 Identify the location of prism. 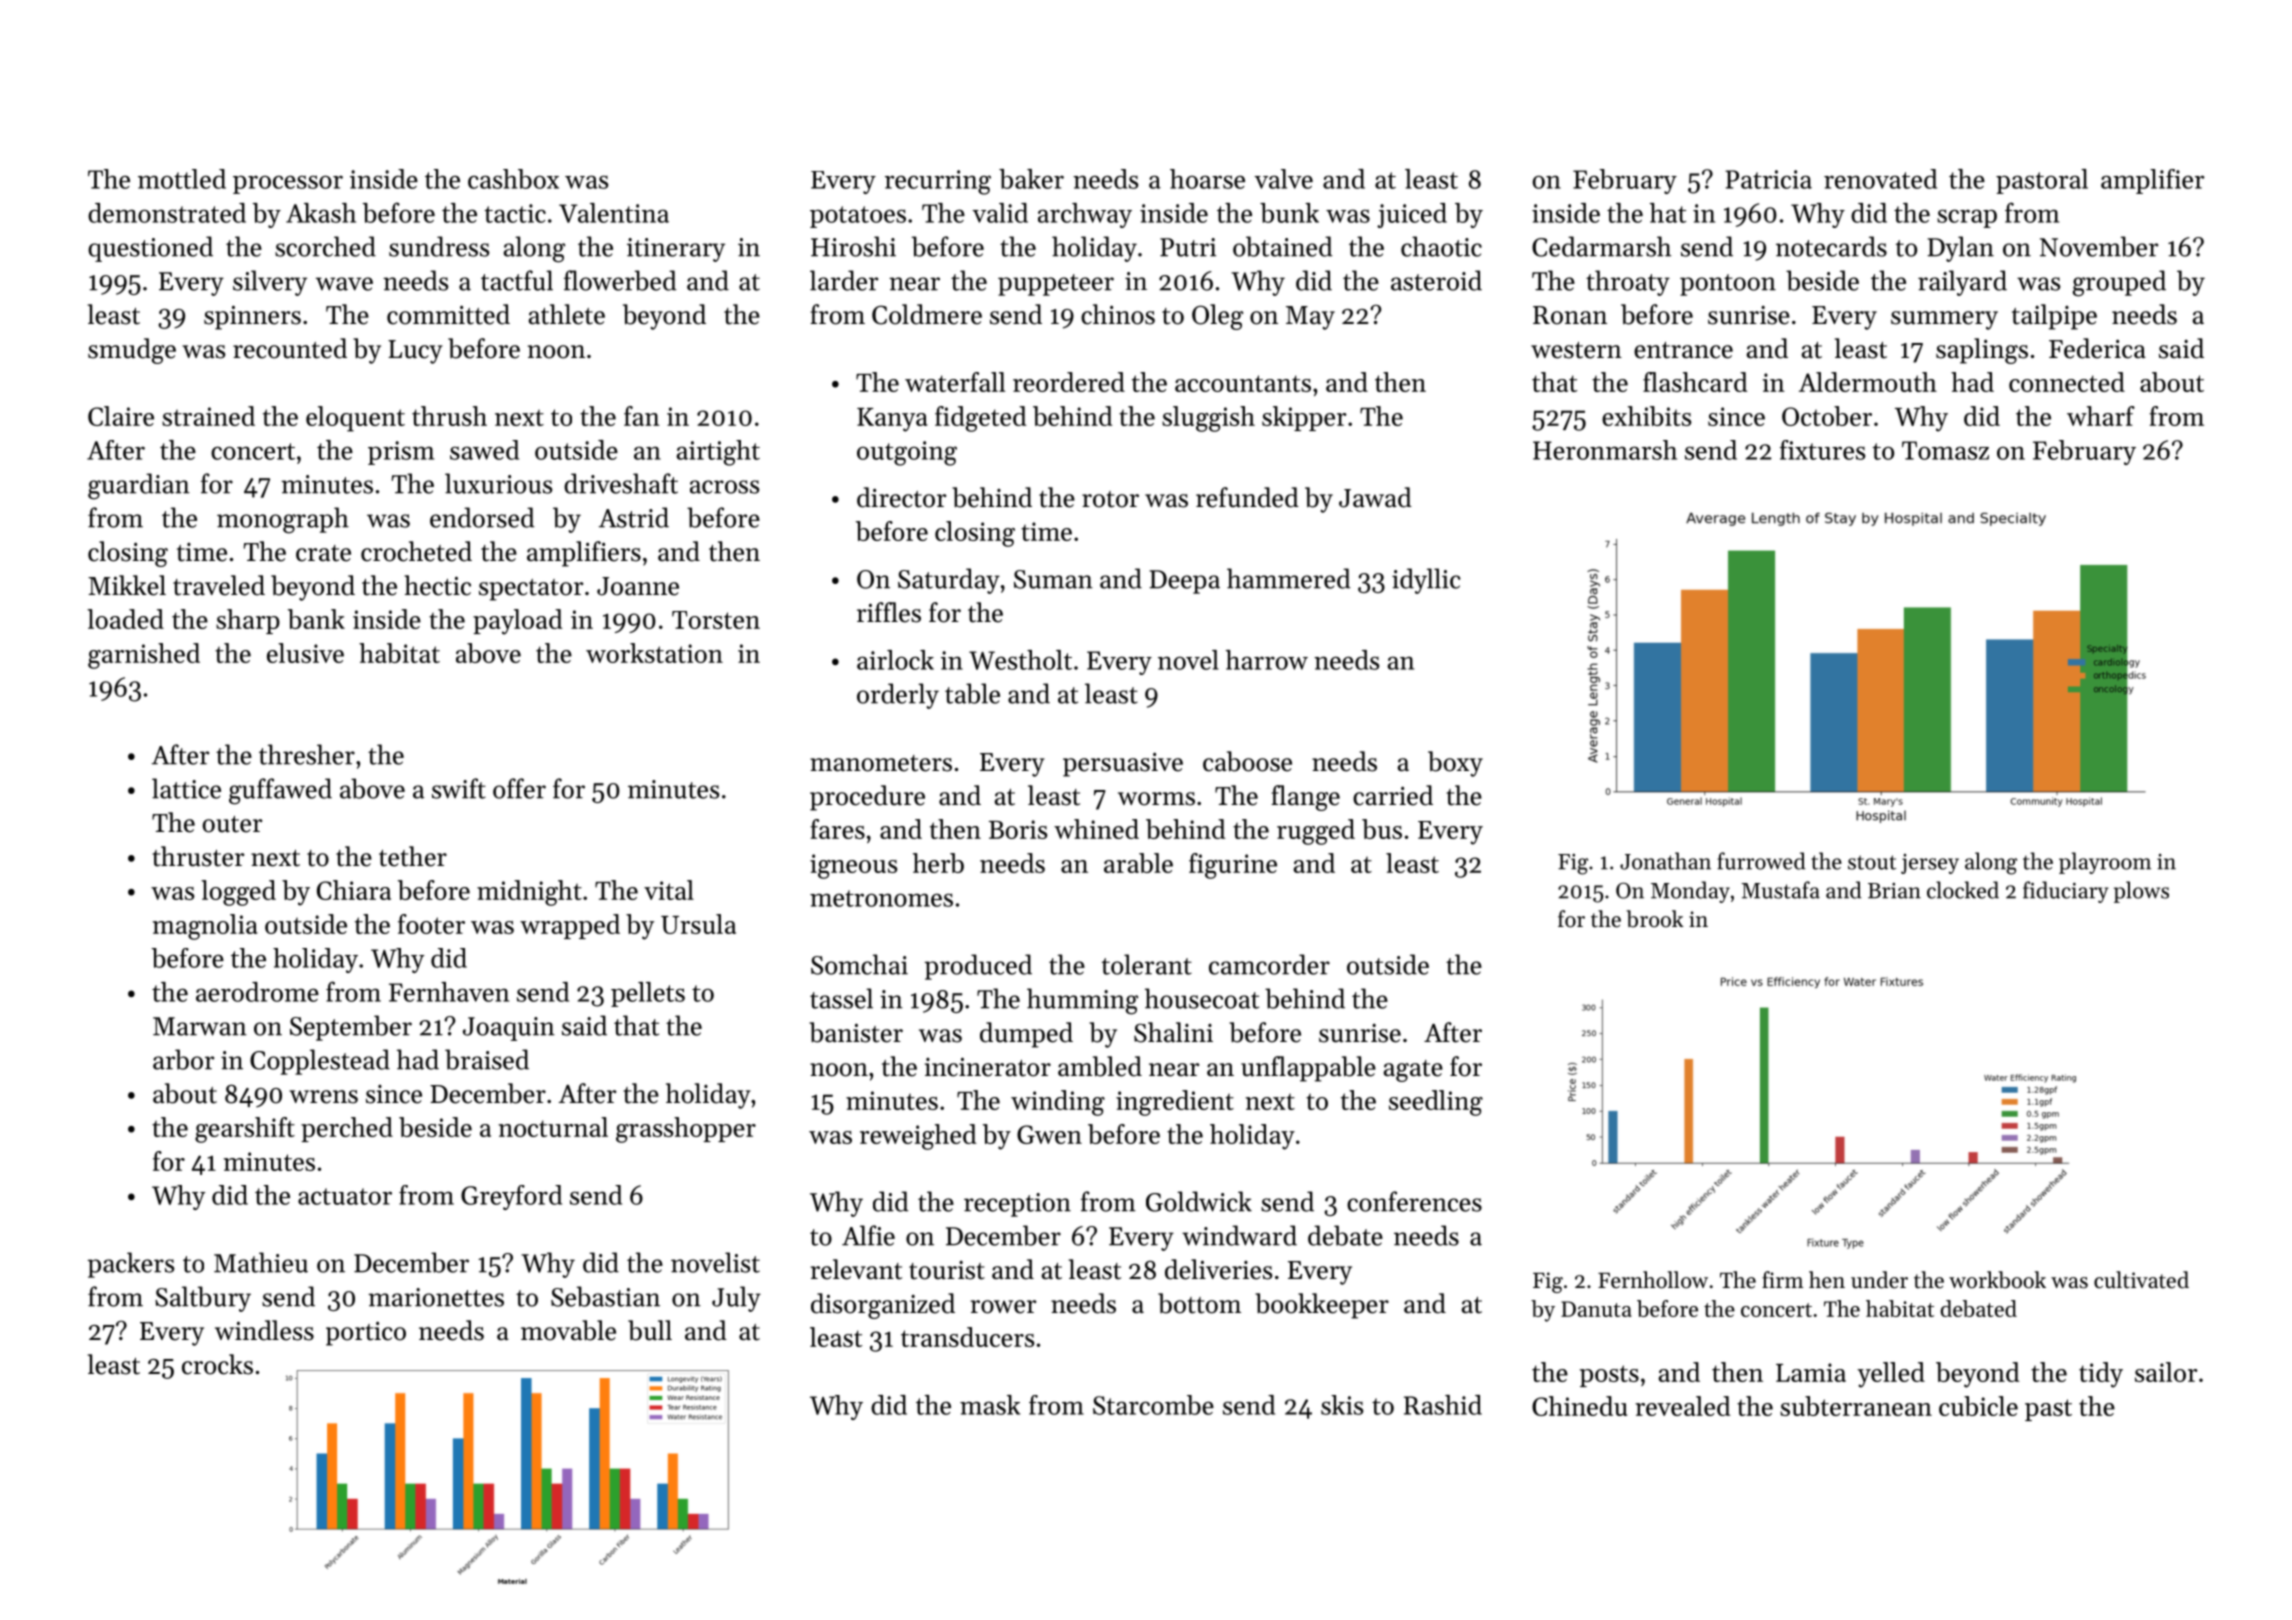
(401, 453).
